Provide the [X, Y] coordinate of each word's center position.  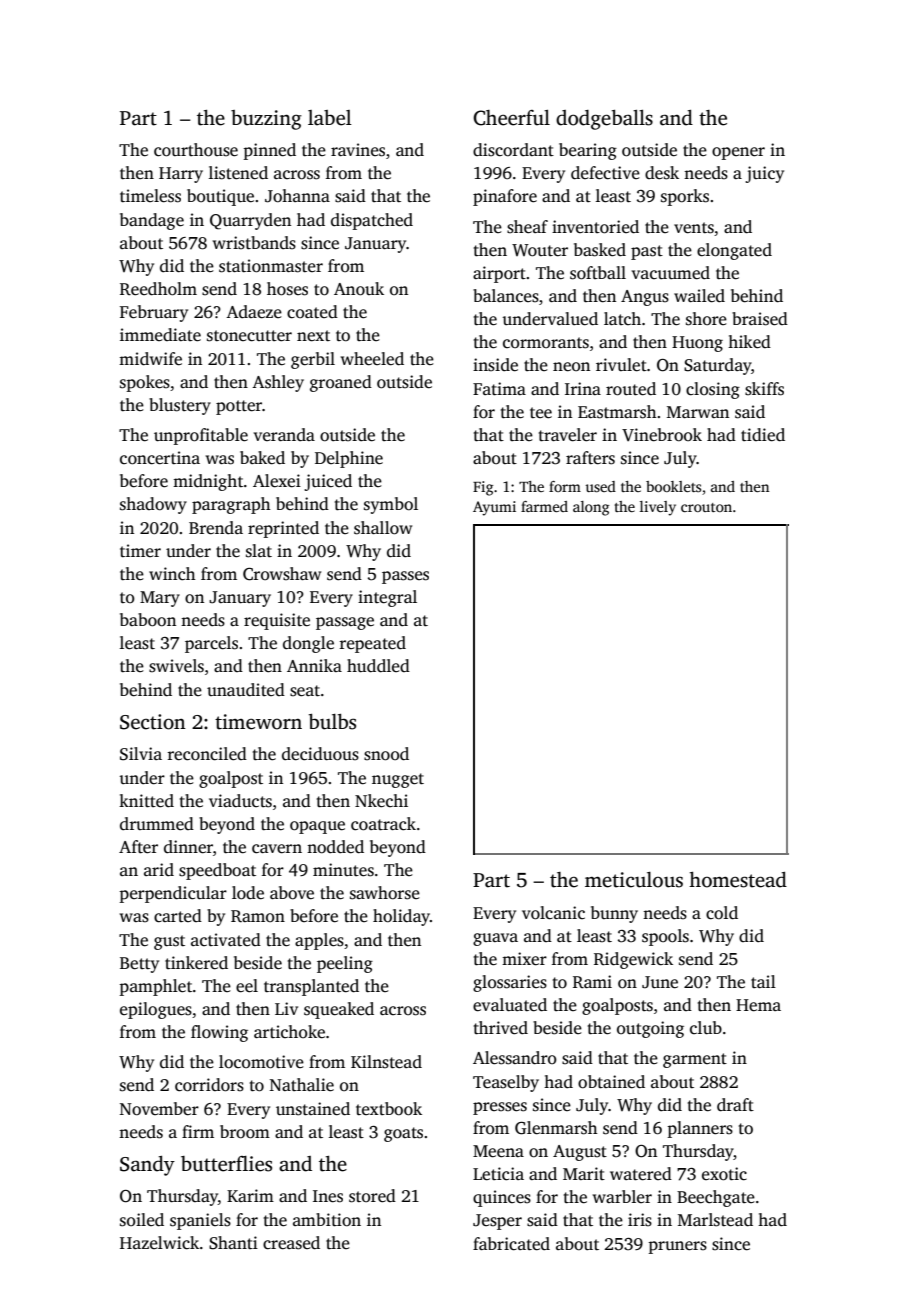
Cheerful [511, 118]
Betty [139, 965]
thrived [501, 1028]
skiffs [764, 389]
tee [541, 413]
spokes [145, 383]
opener [738, 153]
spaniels [200, 1221]
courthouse [196, 150]
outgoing [650, 1029]
